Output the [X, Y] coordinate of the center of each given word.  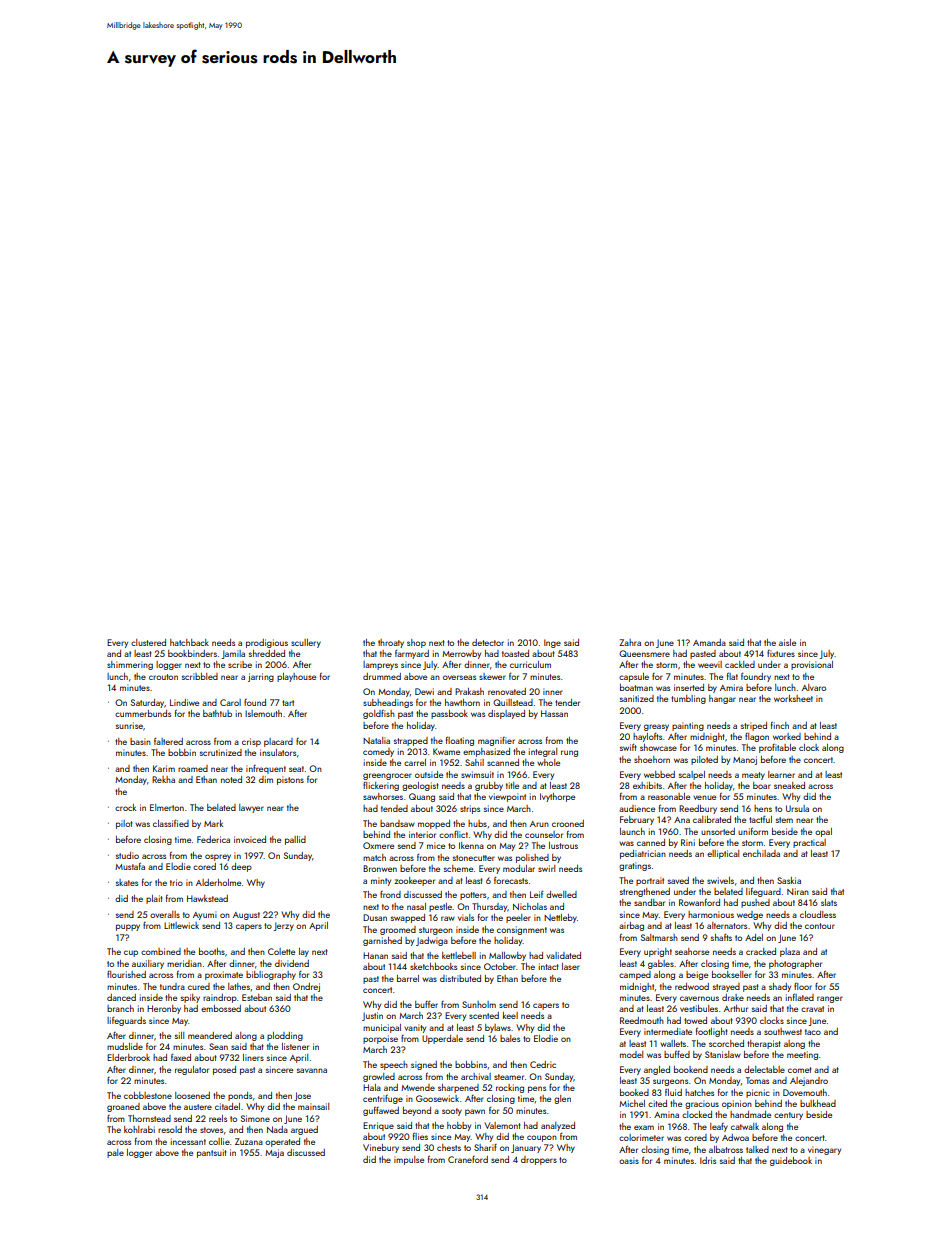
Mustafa [130, 866]
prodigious [267, 643]
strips [470, 809]
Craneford [468, 1159]
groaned [123, 1107]
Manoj [745, 760]
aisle [787, 642]
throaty [391, 643]
